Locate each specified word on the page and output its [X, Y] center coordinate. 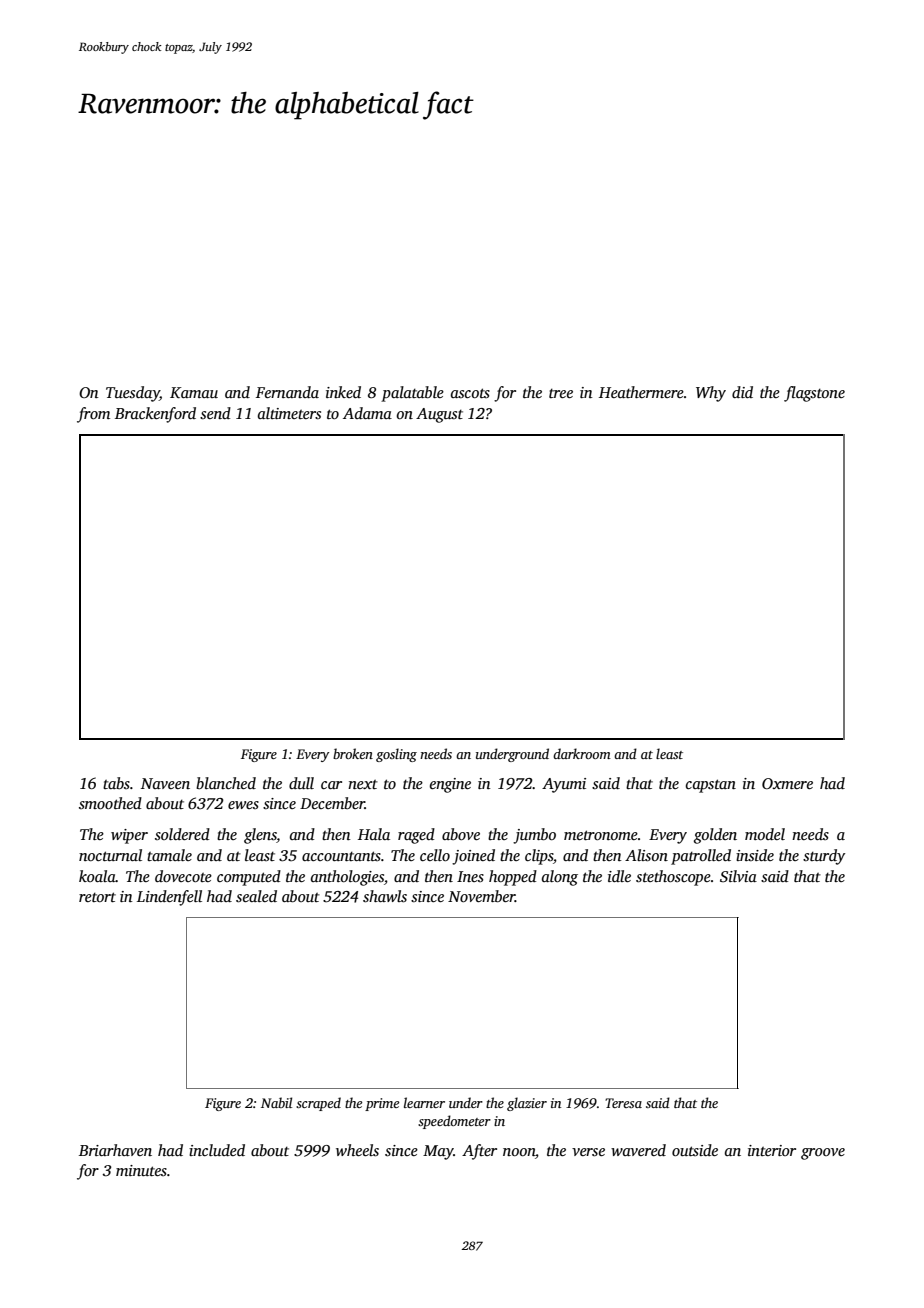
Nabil [276, 1102]
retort [97, 897]
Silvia [738, 876]
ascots [470, 393]
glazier [527, 1104]
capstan [711, 786]
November [481, 896]
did [742, 392]
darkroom [582, 753]
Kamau [194, 392]
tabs [116, 783]
